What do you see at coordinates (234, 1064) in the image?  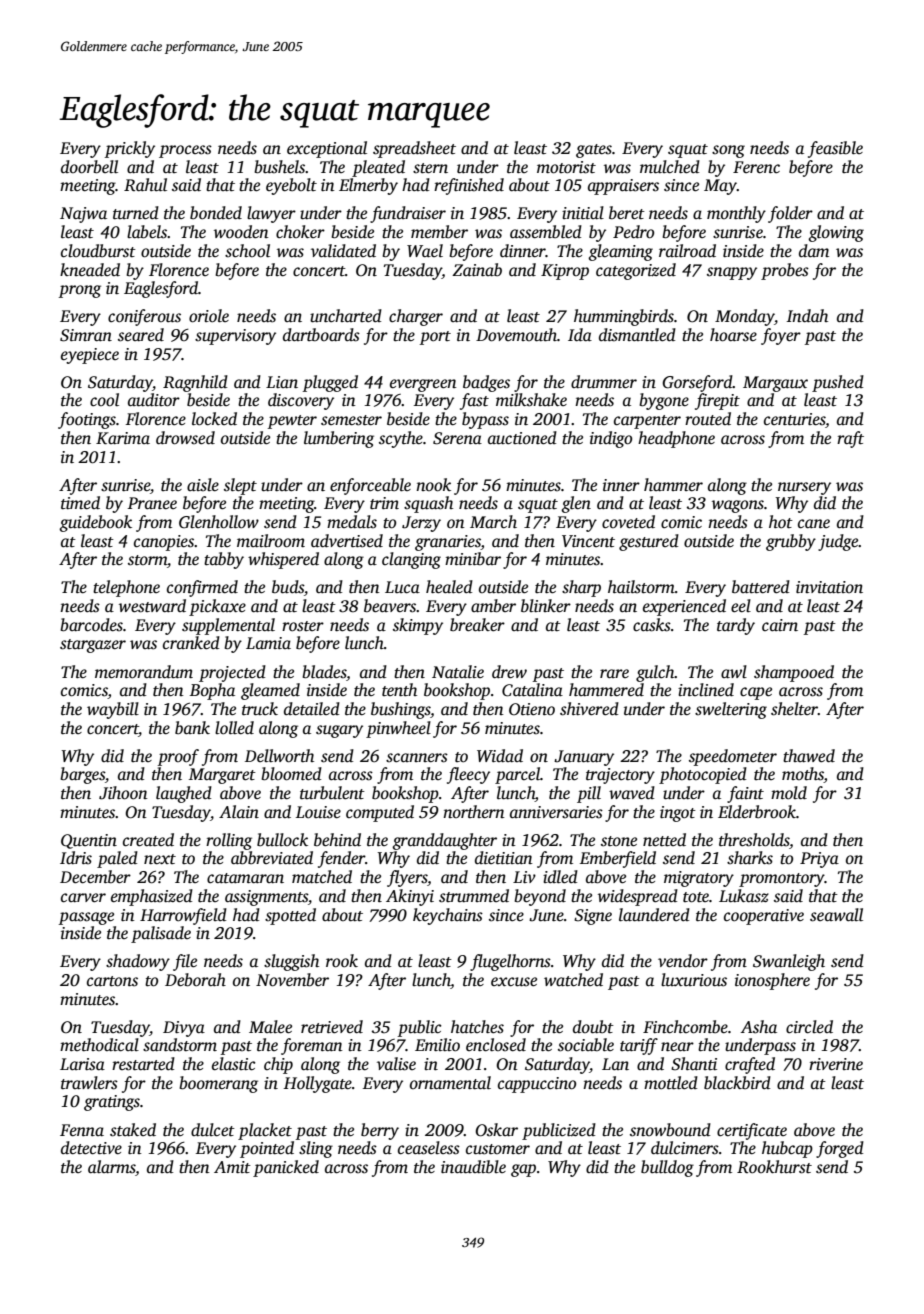 I see `elastic` at bounding box center [234, 1064].
